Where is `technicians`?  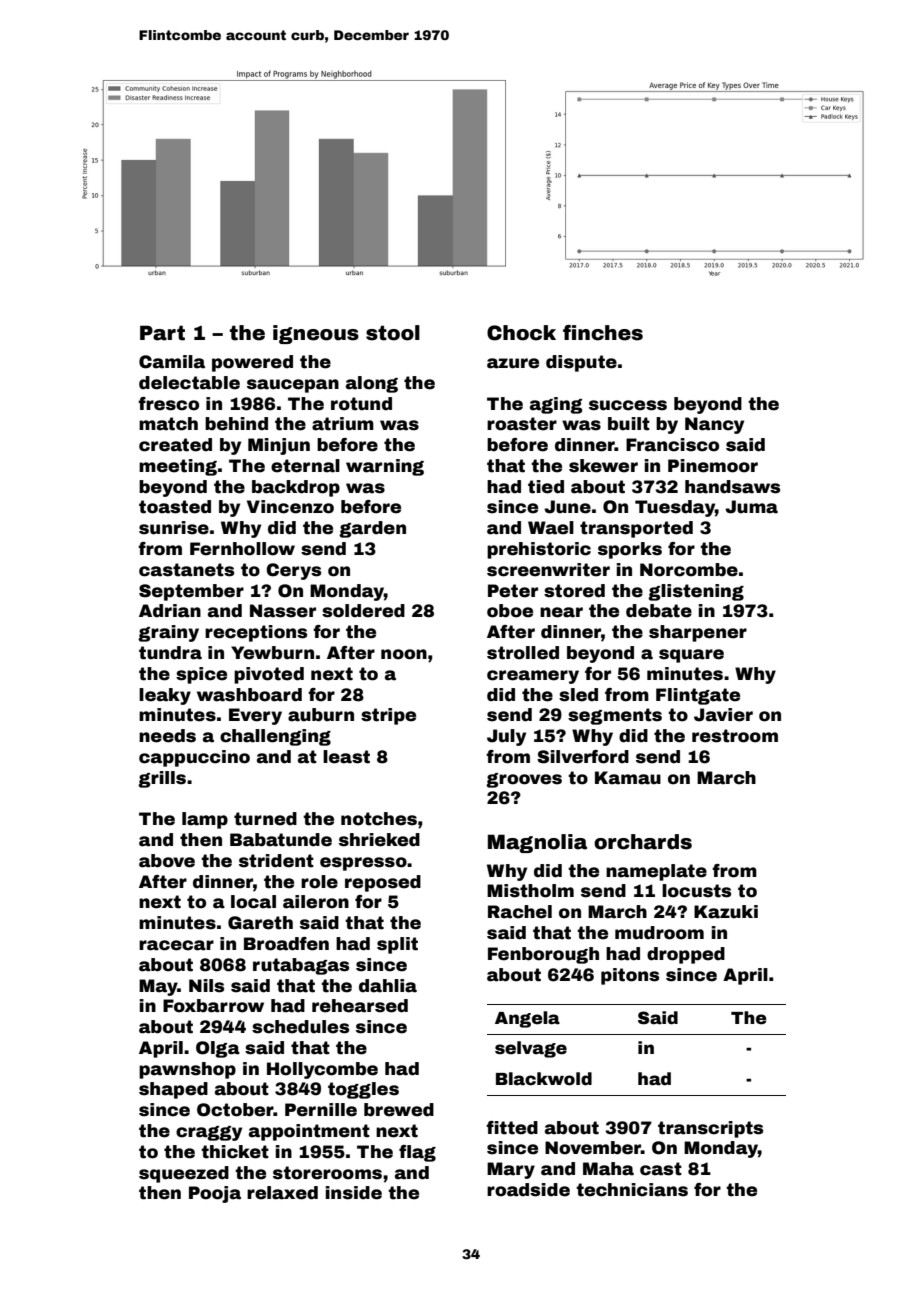
technicians is located at coordinates (632, 1190).
